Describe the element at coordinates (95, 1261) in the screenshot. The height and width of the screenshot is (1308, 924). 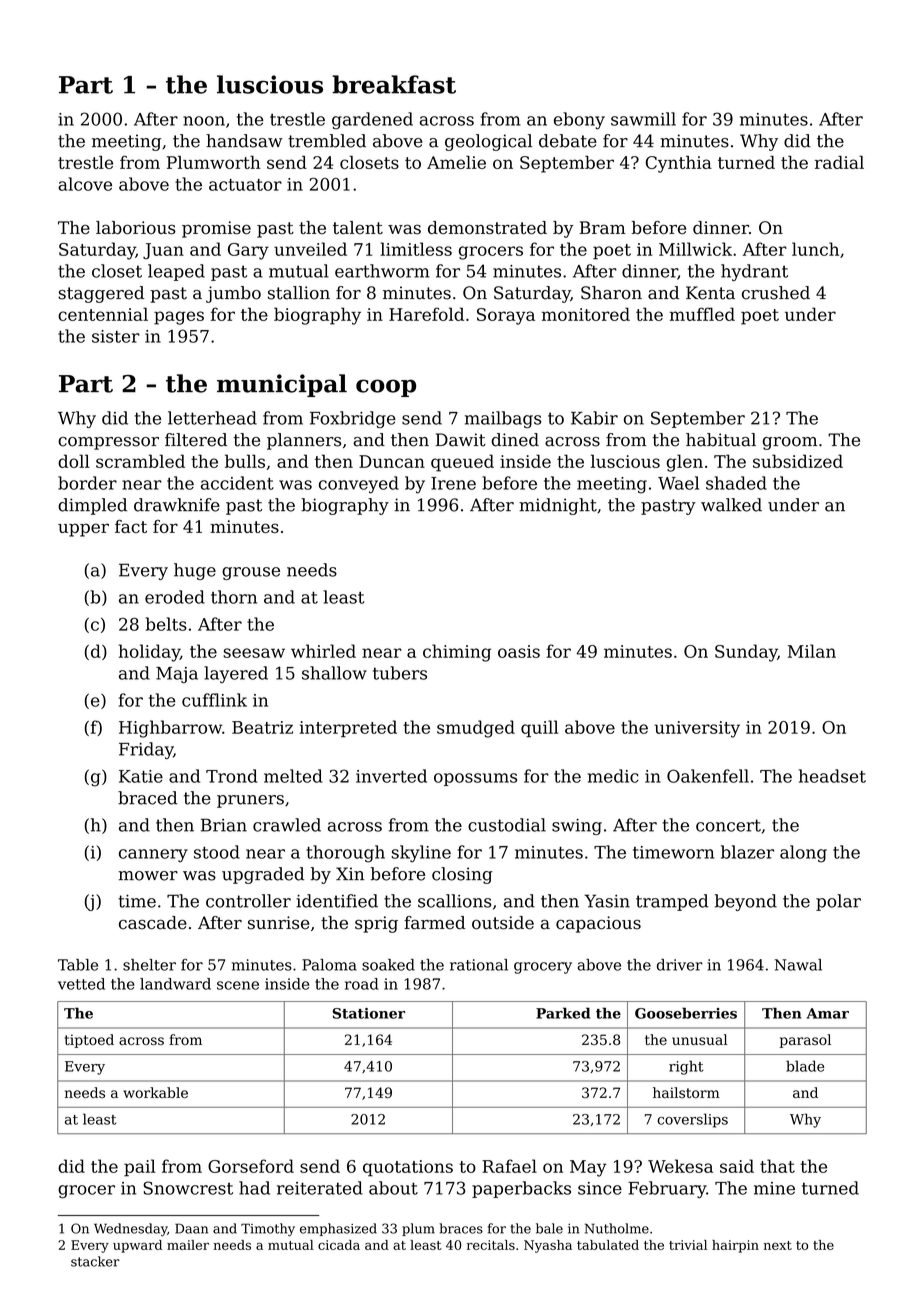
I see `stacker` at that location.
